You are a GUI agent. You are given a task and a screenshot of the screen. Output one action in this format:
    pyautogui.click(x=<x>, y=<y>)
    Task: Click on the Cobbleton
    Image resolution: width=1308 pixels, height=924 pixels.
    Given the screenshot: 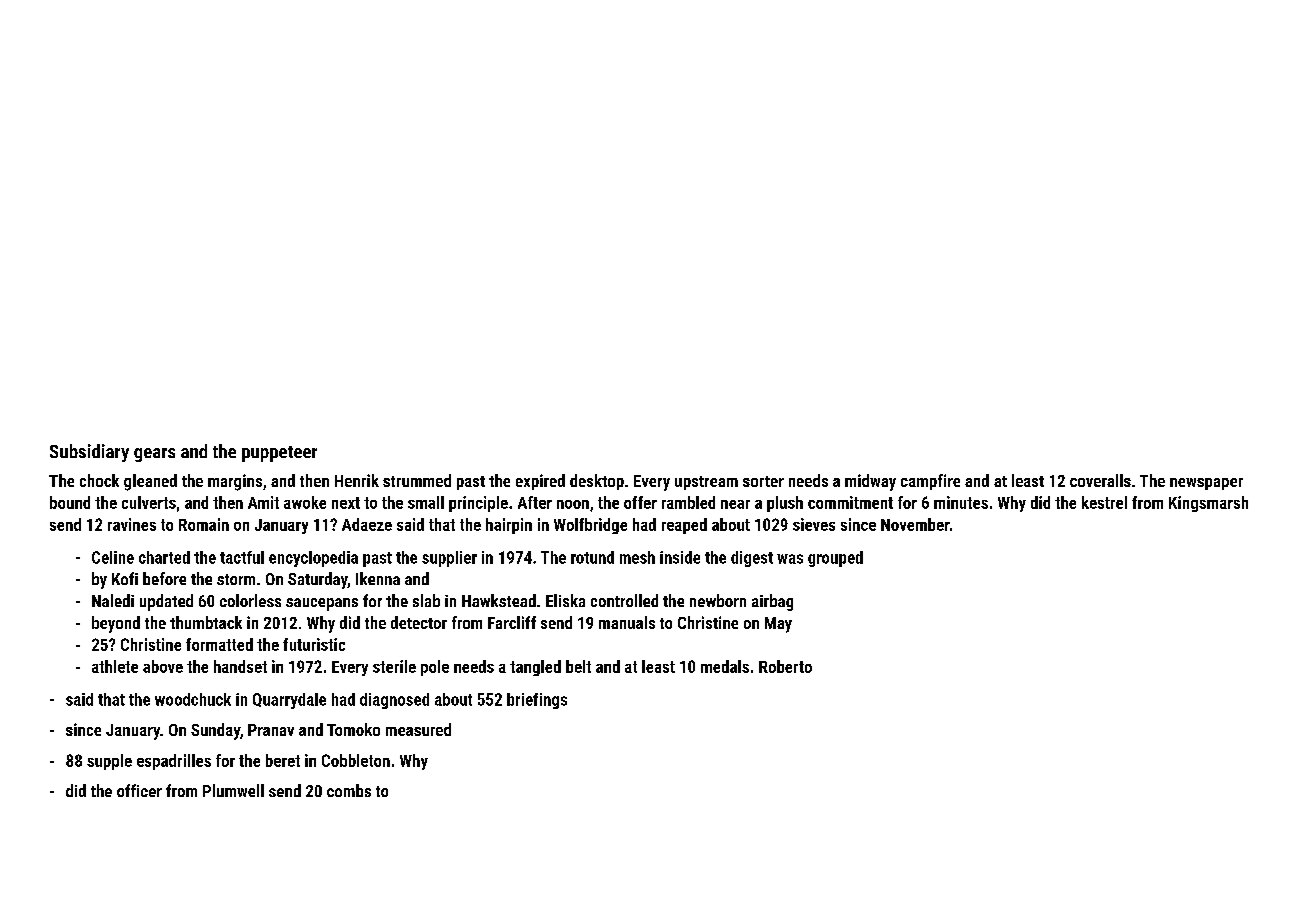 What is the action you would take?
    pyautogui.click(x=356, y=760)
